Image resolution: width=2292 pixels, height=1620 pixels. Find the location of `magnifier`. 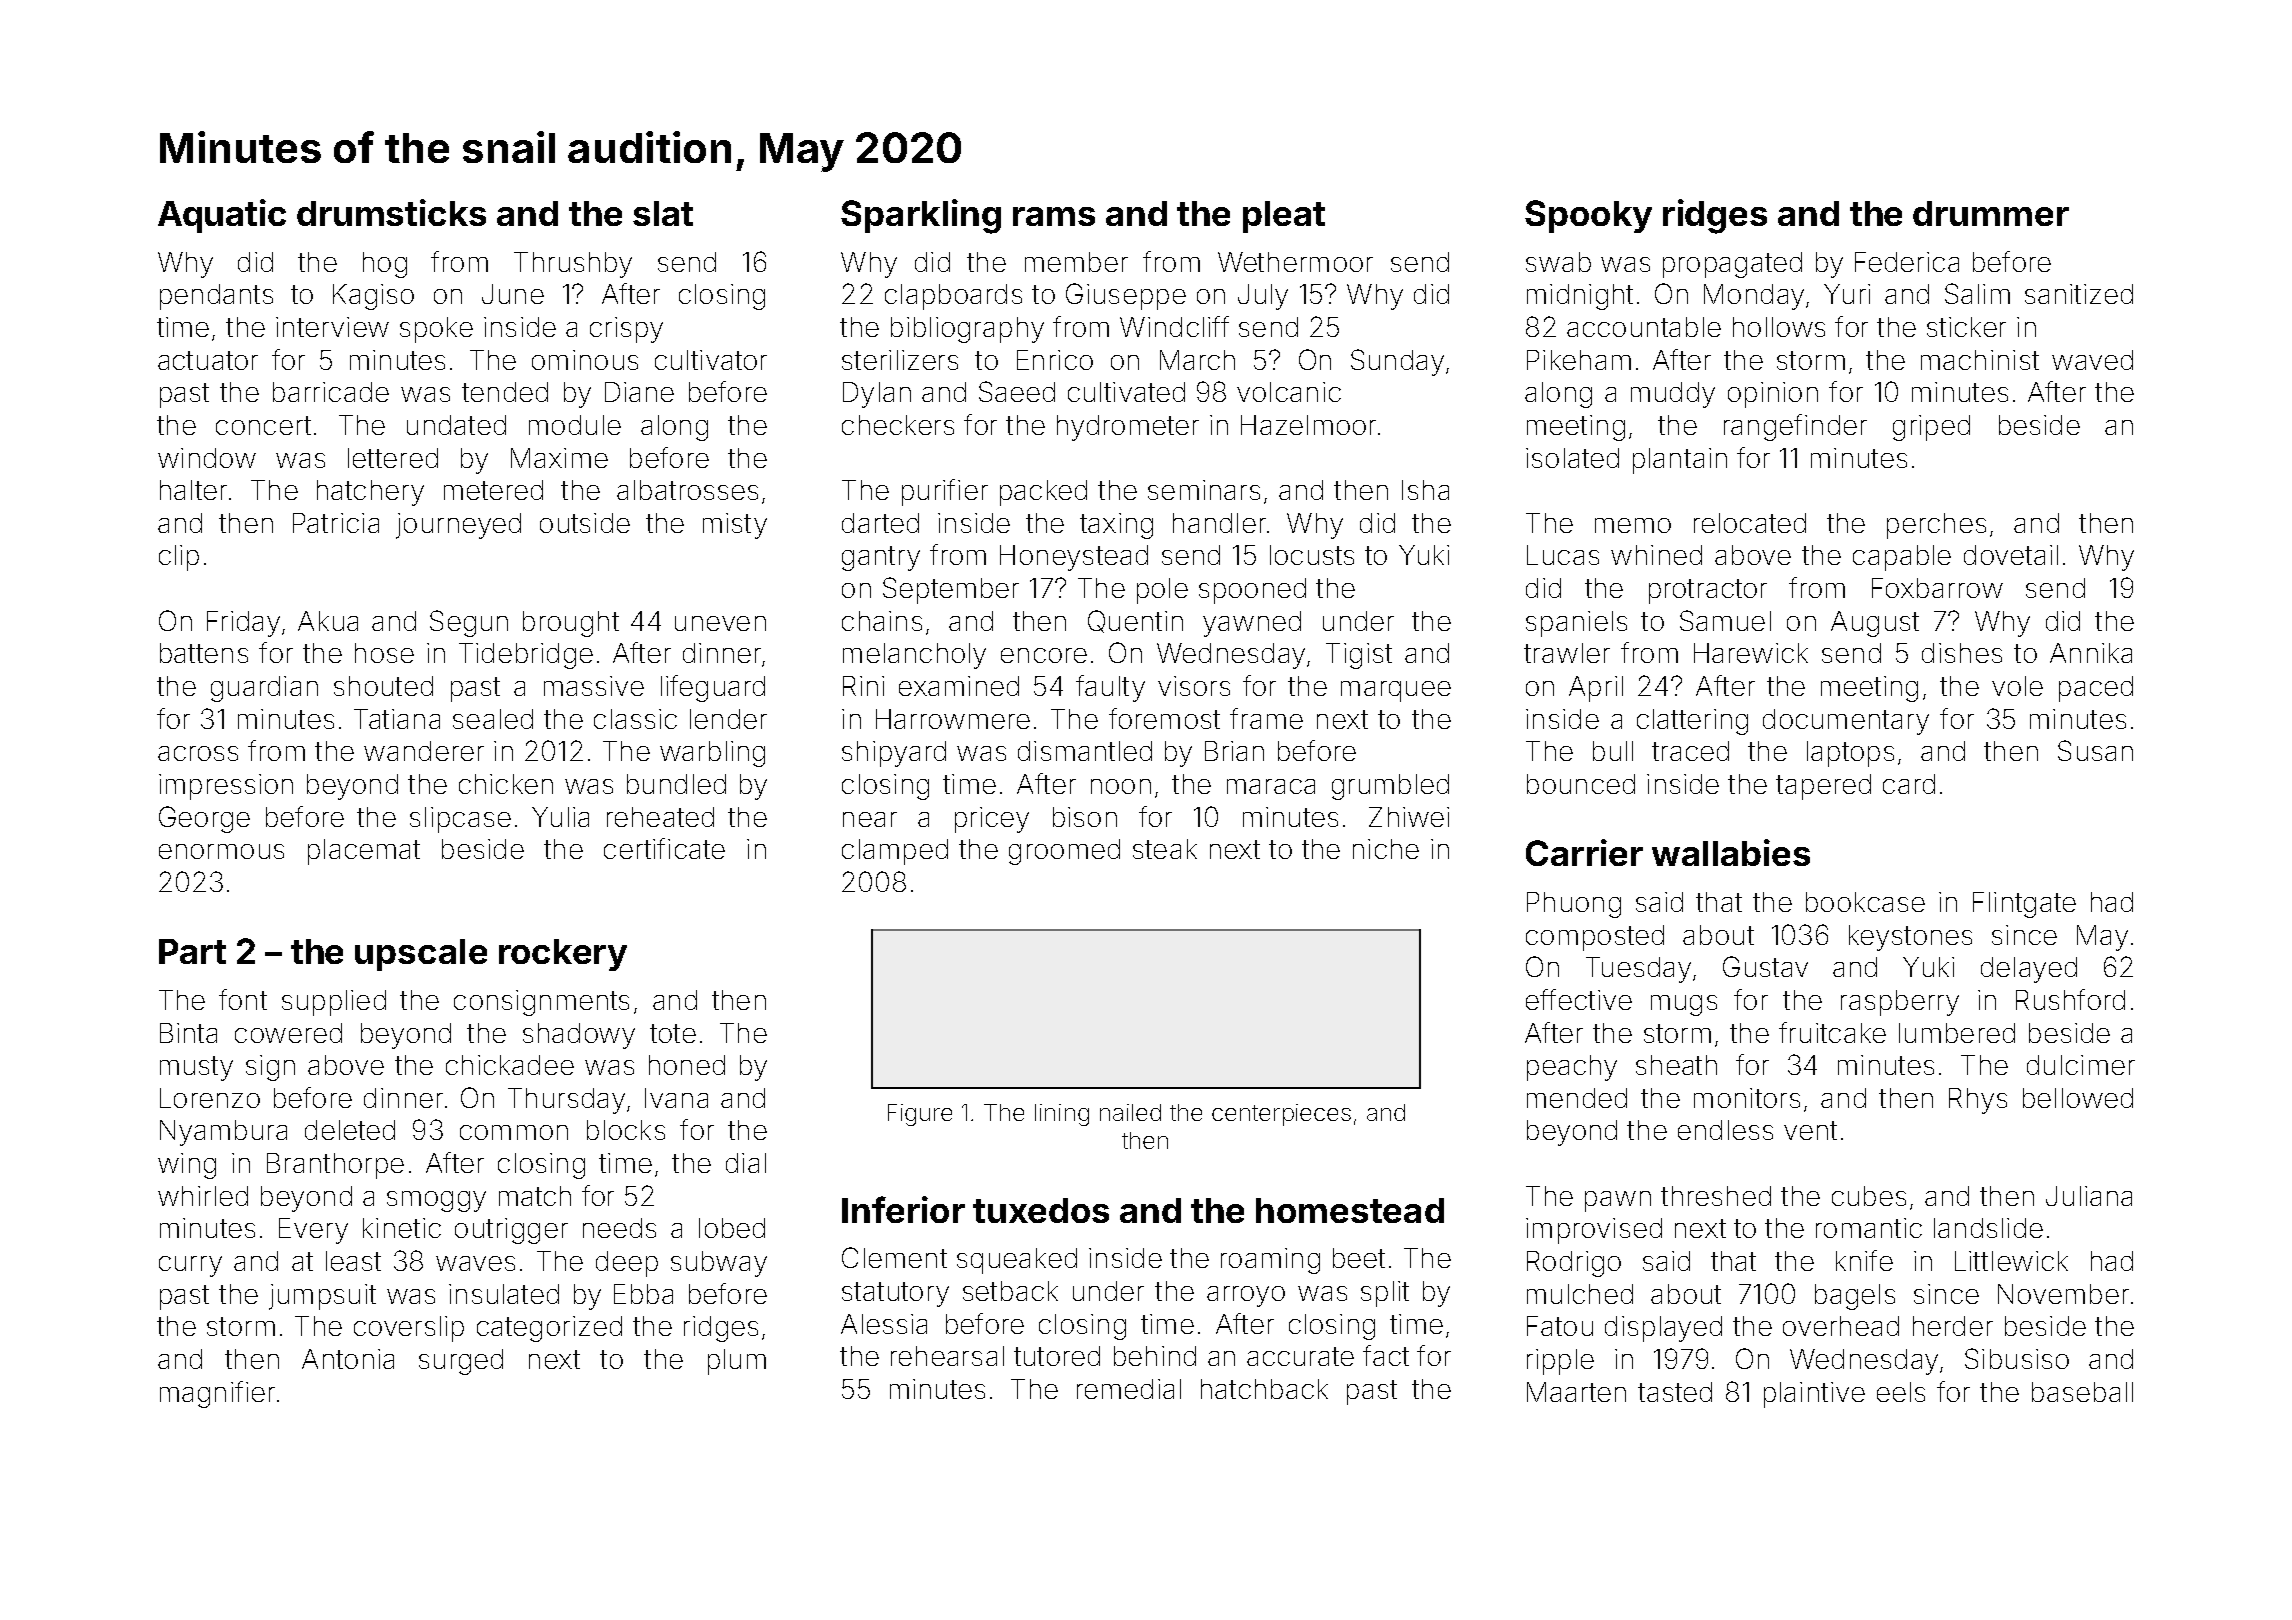

magnifier is located at coordinates (217, 1394).
